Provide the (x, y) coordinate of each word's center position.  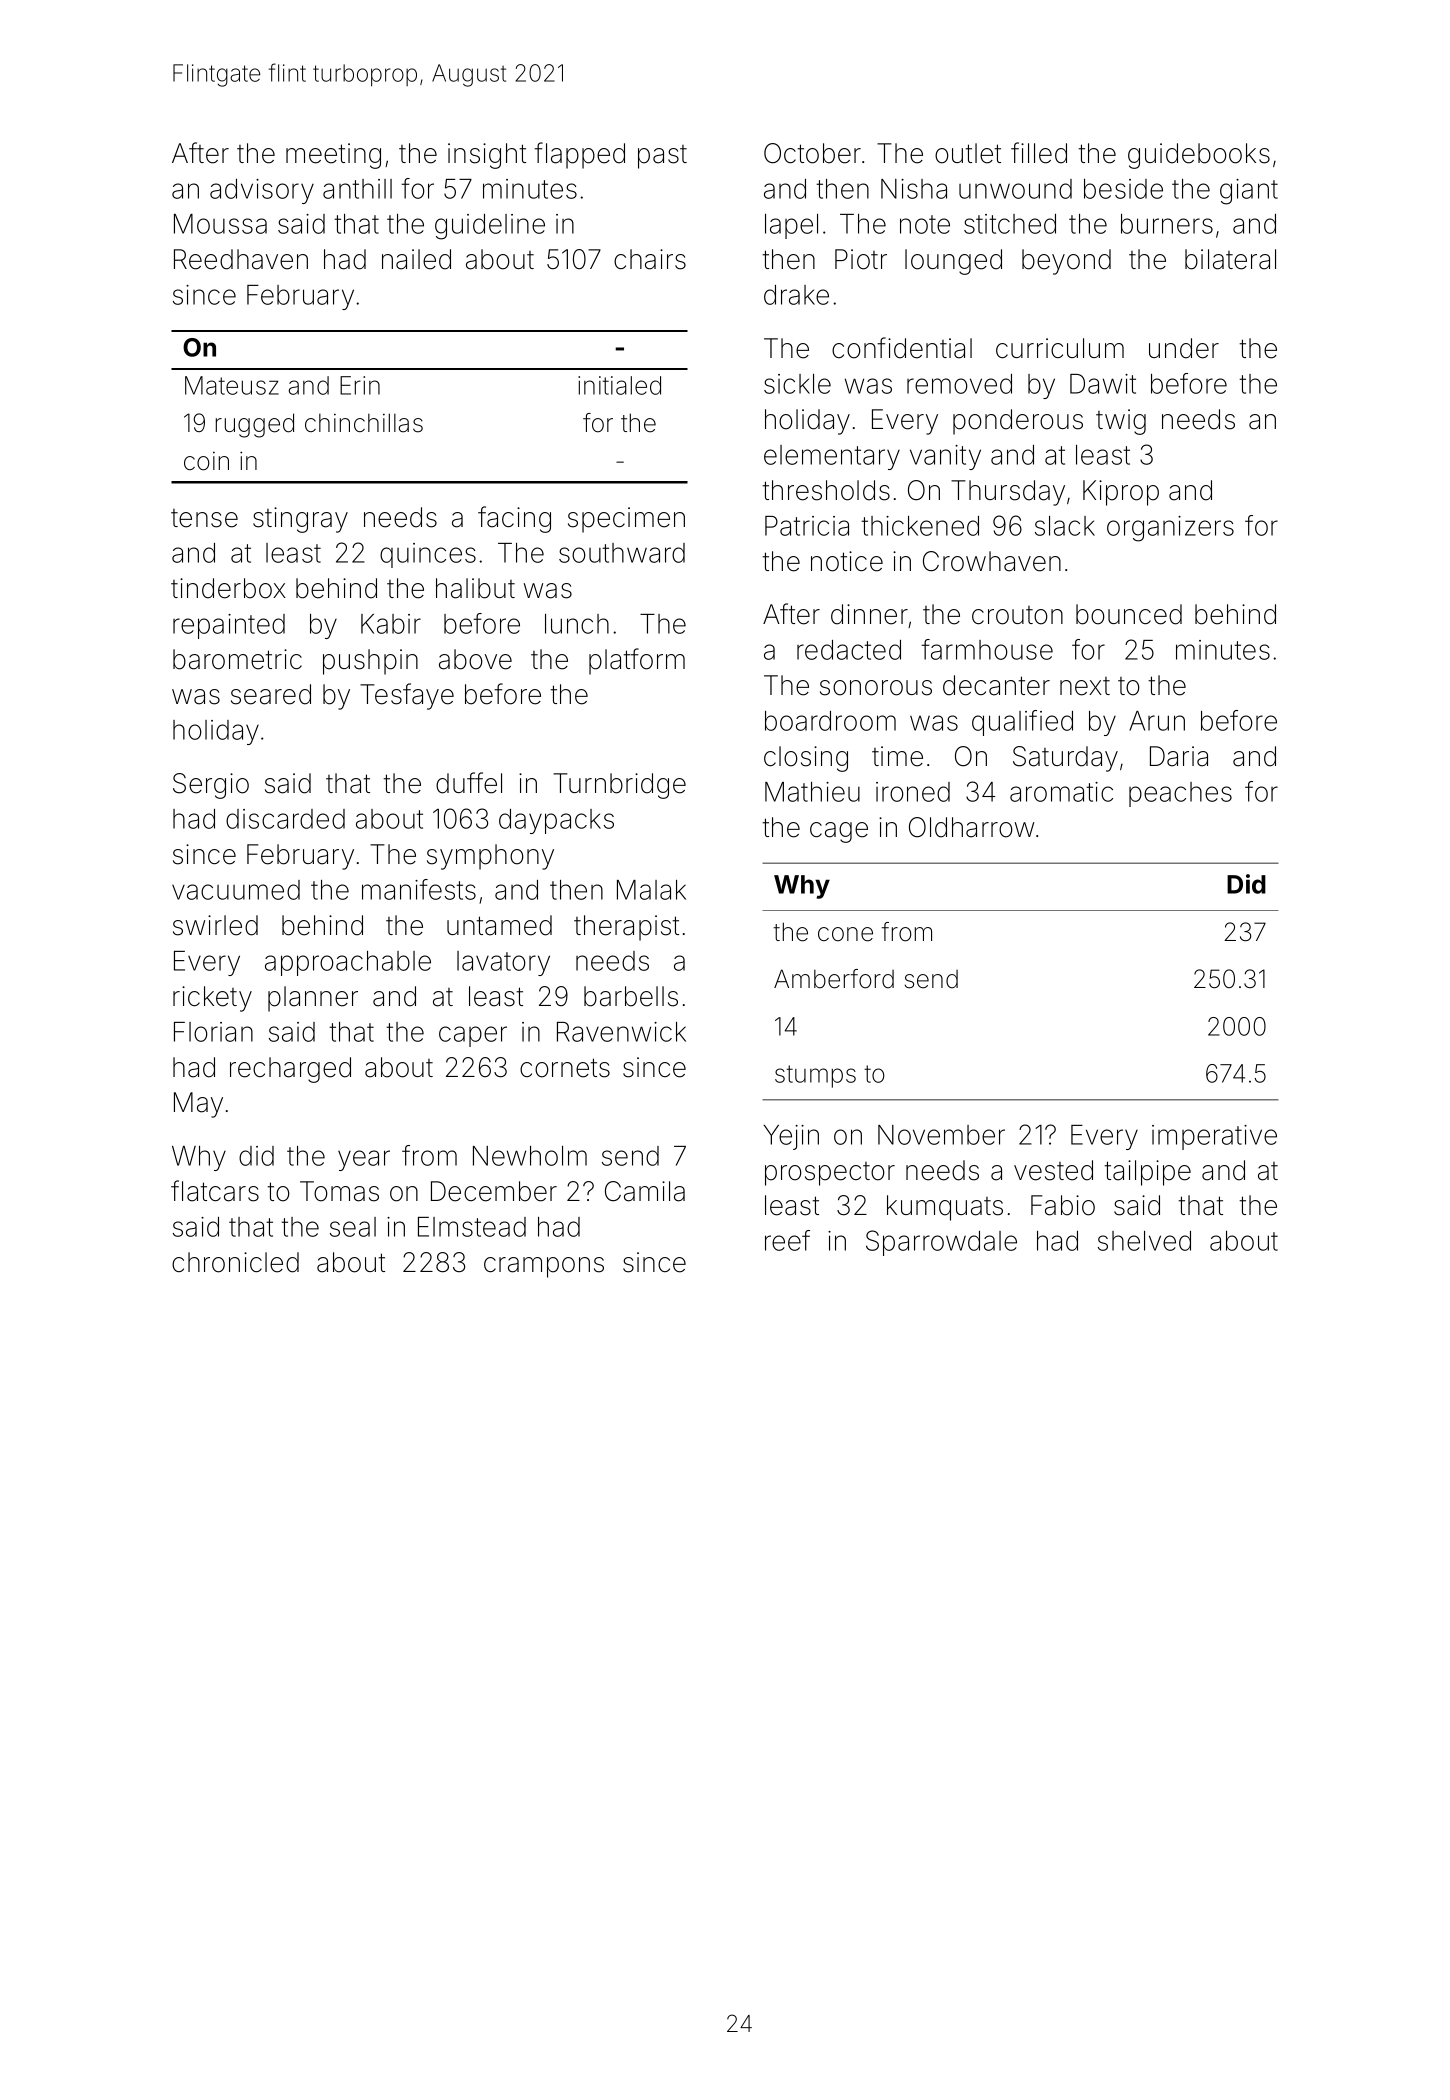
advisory (262, 191)
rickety (212, 999)
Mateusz (232, 385)
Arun (1157, 721)
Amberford (834, 979)
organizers (1170, 529)
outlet (968, 153)
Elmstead (472, 1227)
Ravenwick (621, 1032)
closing (806, 759)
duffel (469, 783)
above (475, 659)
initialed (619, 385)
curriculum (1060, 348)
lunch (577, 624)
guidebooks (1199, 156)
